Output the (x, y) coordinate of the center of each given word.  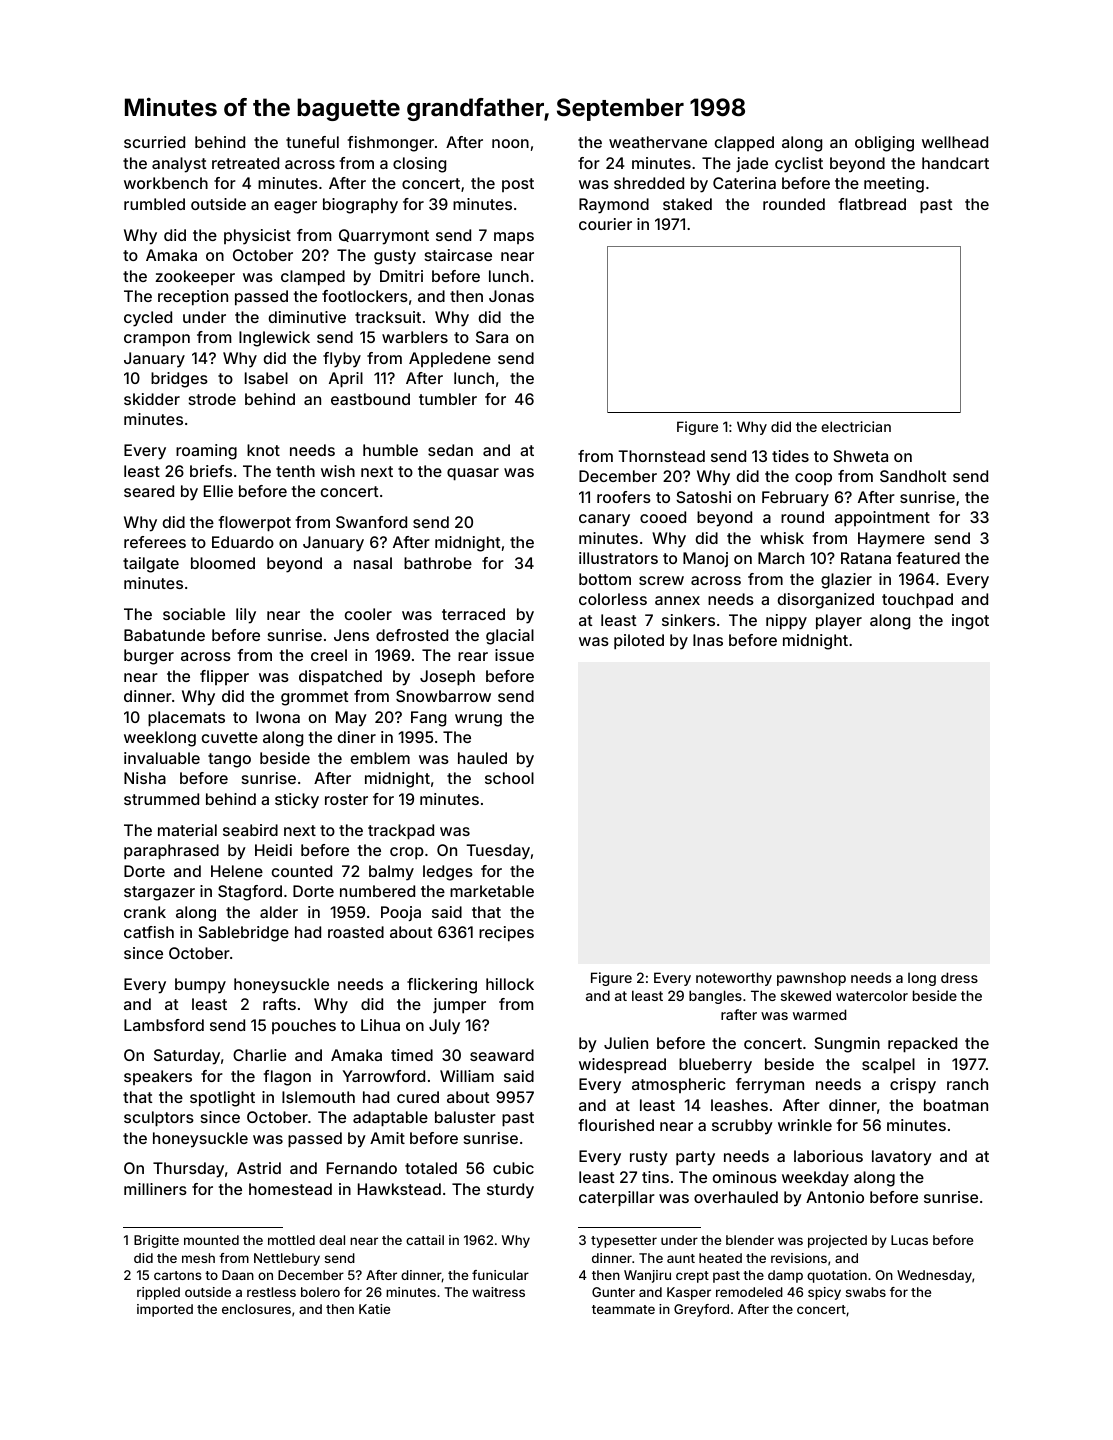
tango (229, 760)
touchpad (917, 601)
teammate (623, 1309)
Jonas (511, 296)
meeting (894, 185)
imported (165, 1310)
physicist (257, 237)
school (509, 778)
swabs (866, 1292)
